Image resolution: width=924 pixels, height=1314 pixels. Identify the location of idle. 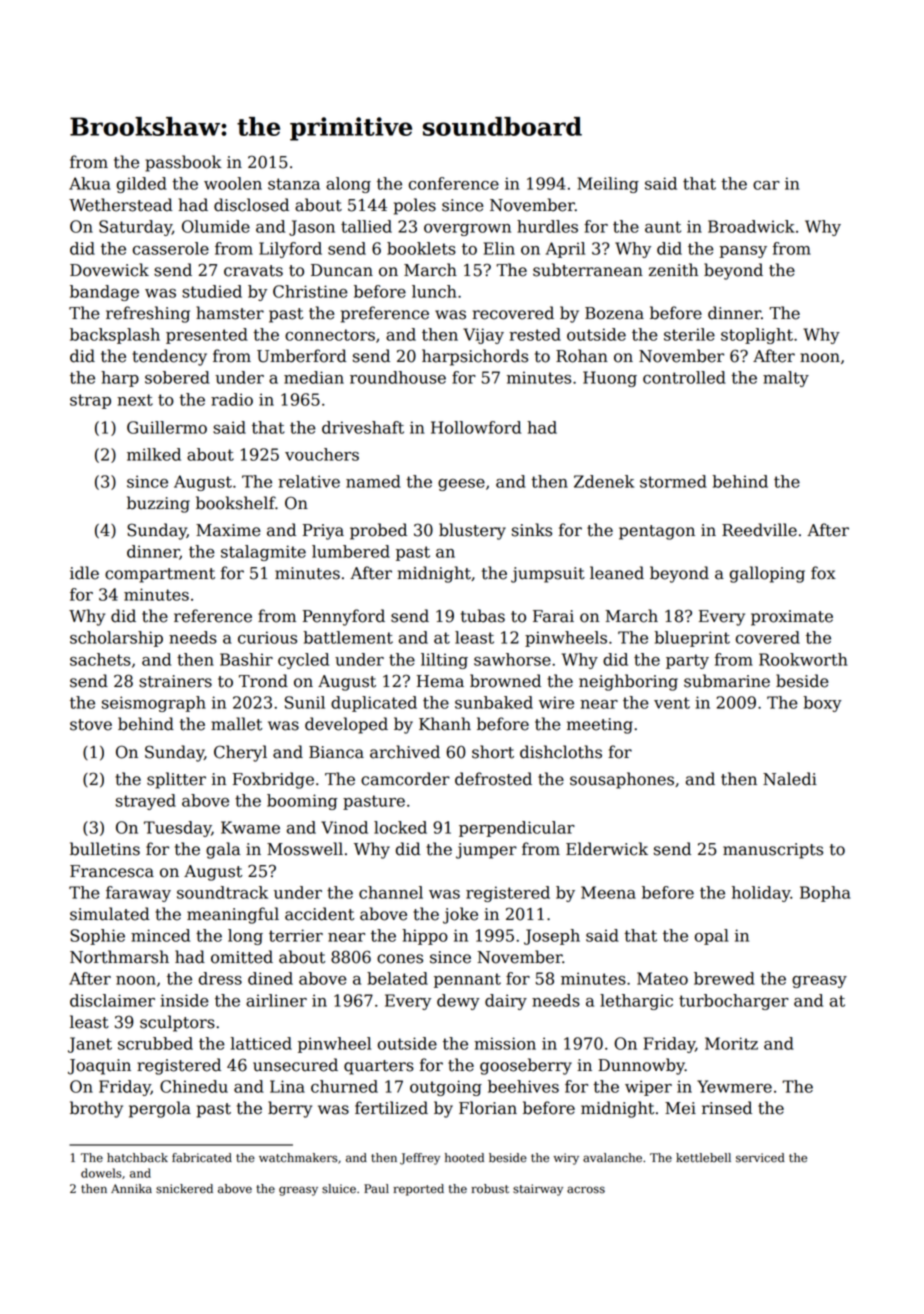
(84, 573).
